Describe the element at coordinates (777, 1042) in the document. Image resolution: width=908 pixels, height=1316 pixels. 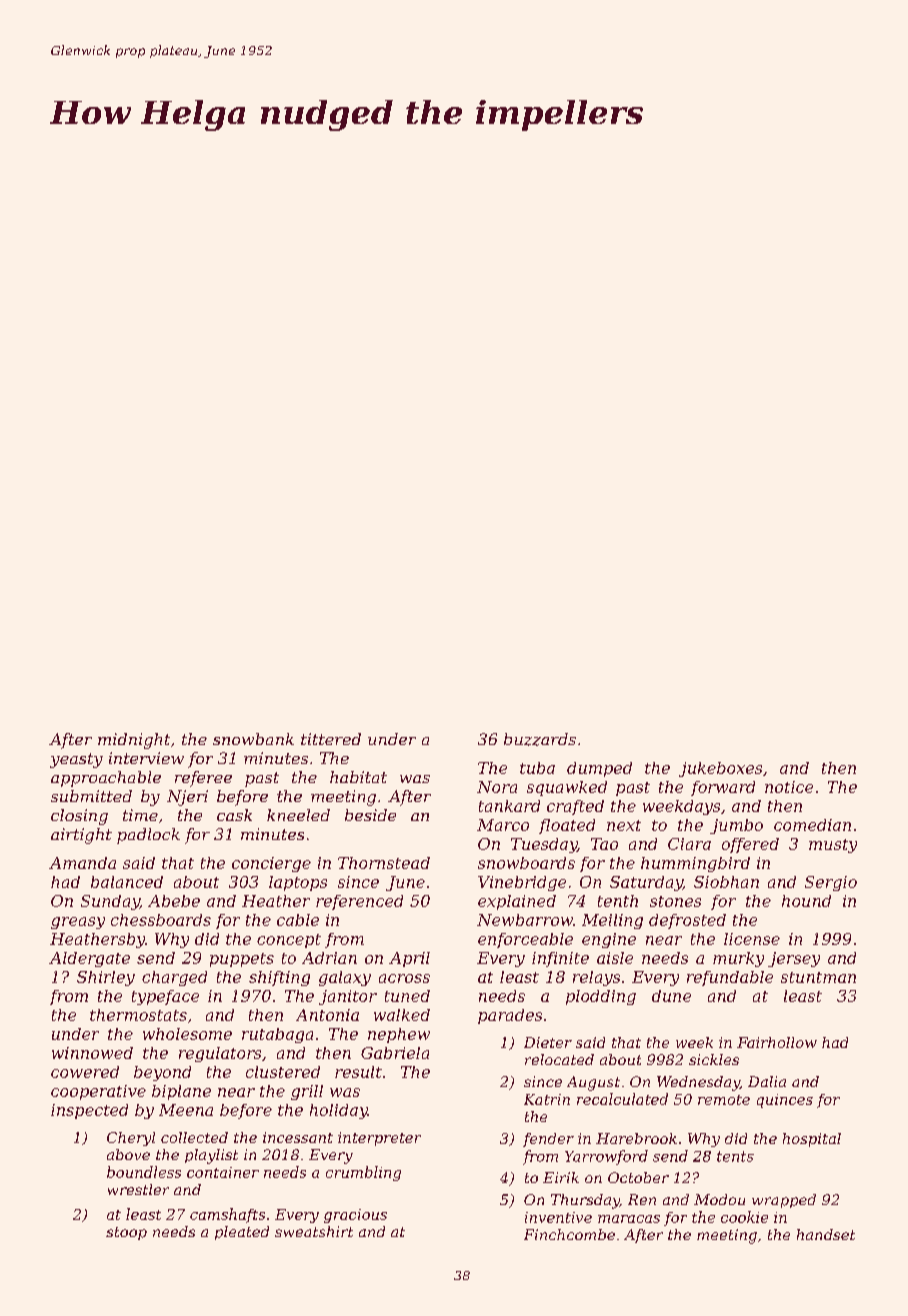
I see `Fairhollow` at that location.
